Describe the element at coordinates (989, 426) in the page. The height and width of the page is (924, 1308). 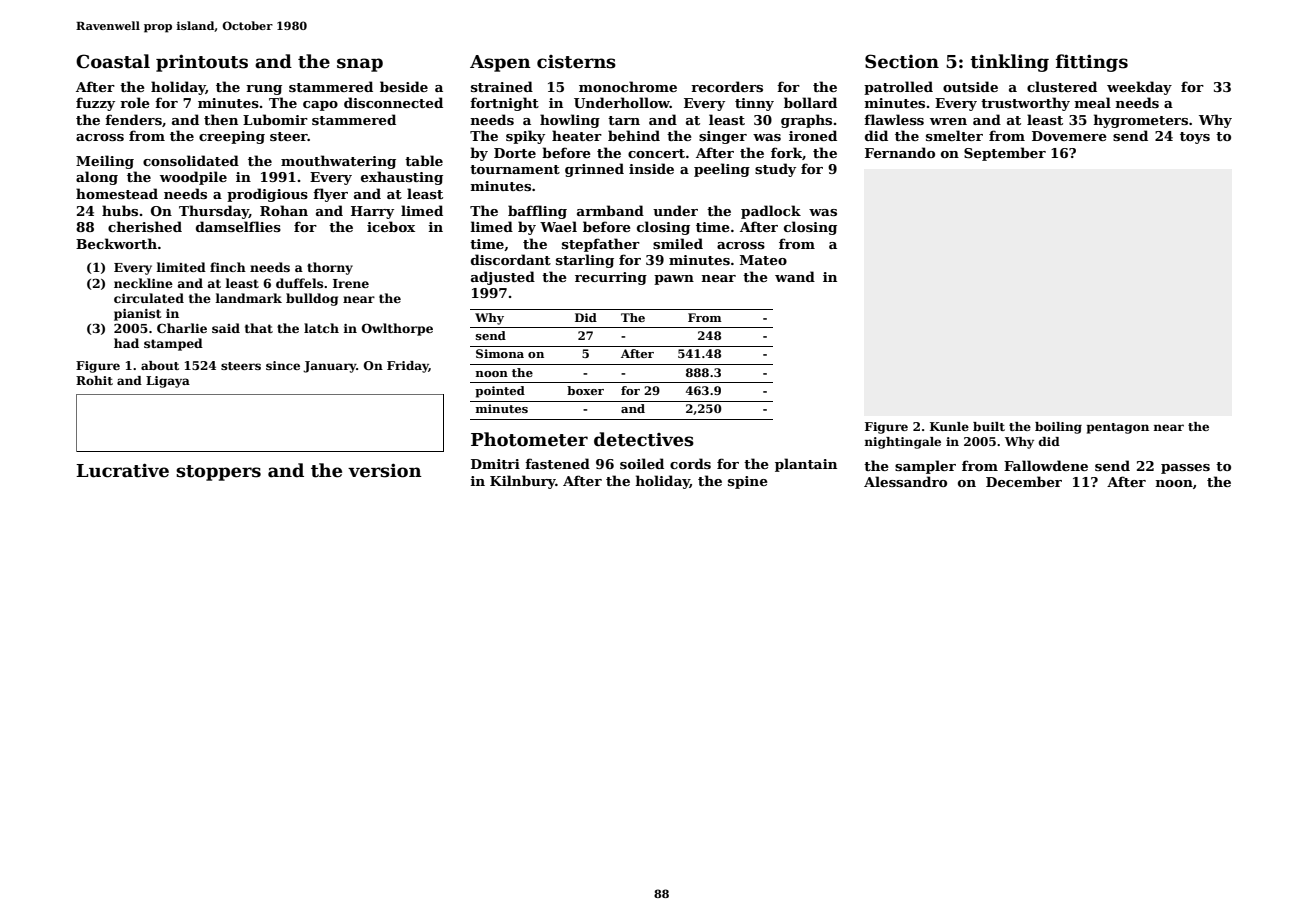
I see `built` at that location.
